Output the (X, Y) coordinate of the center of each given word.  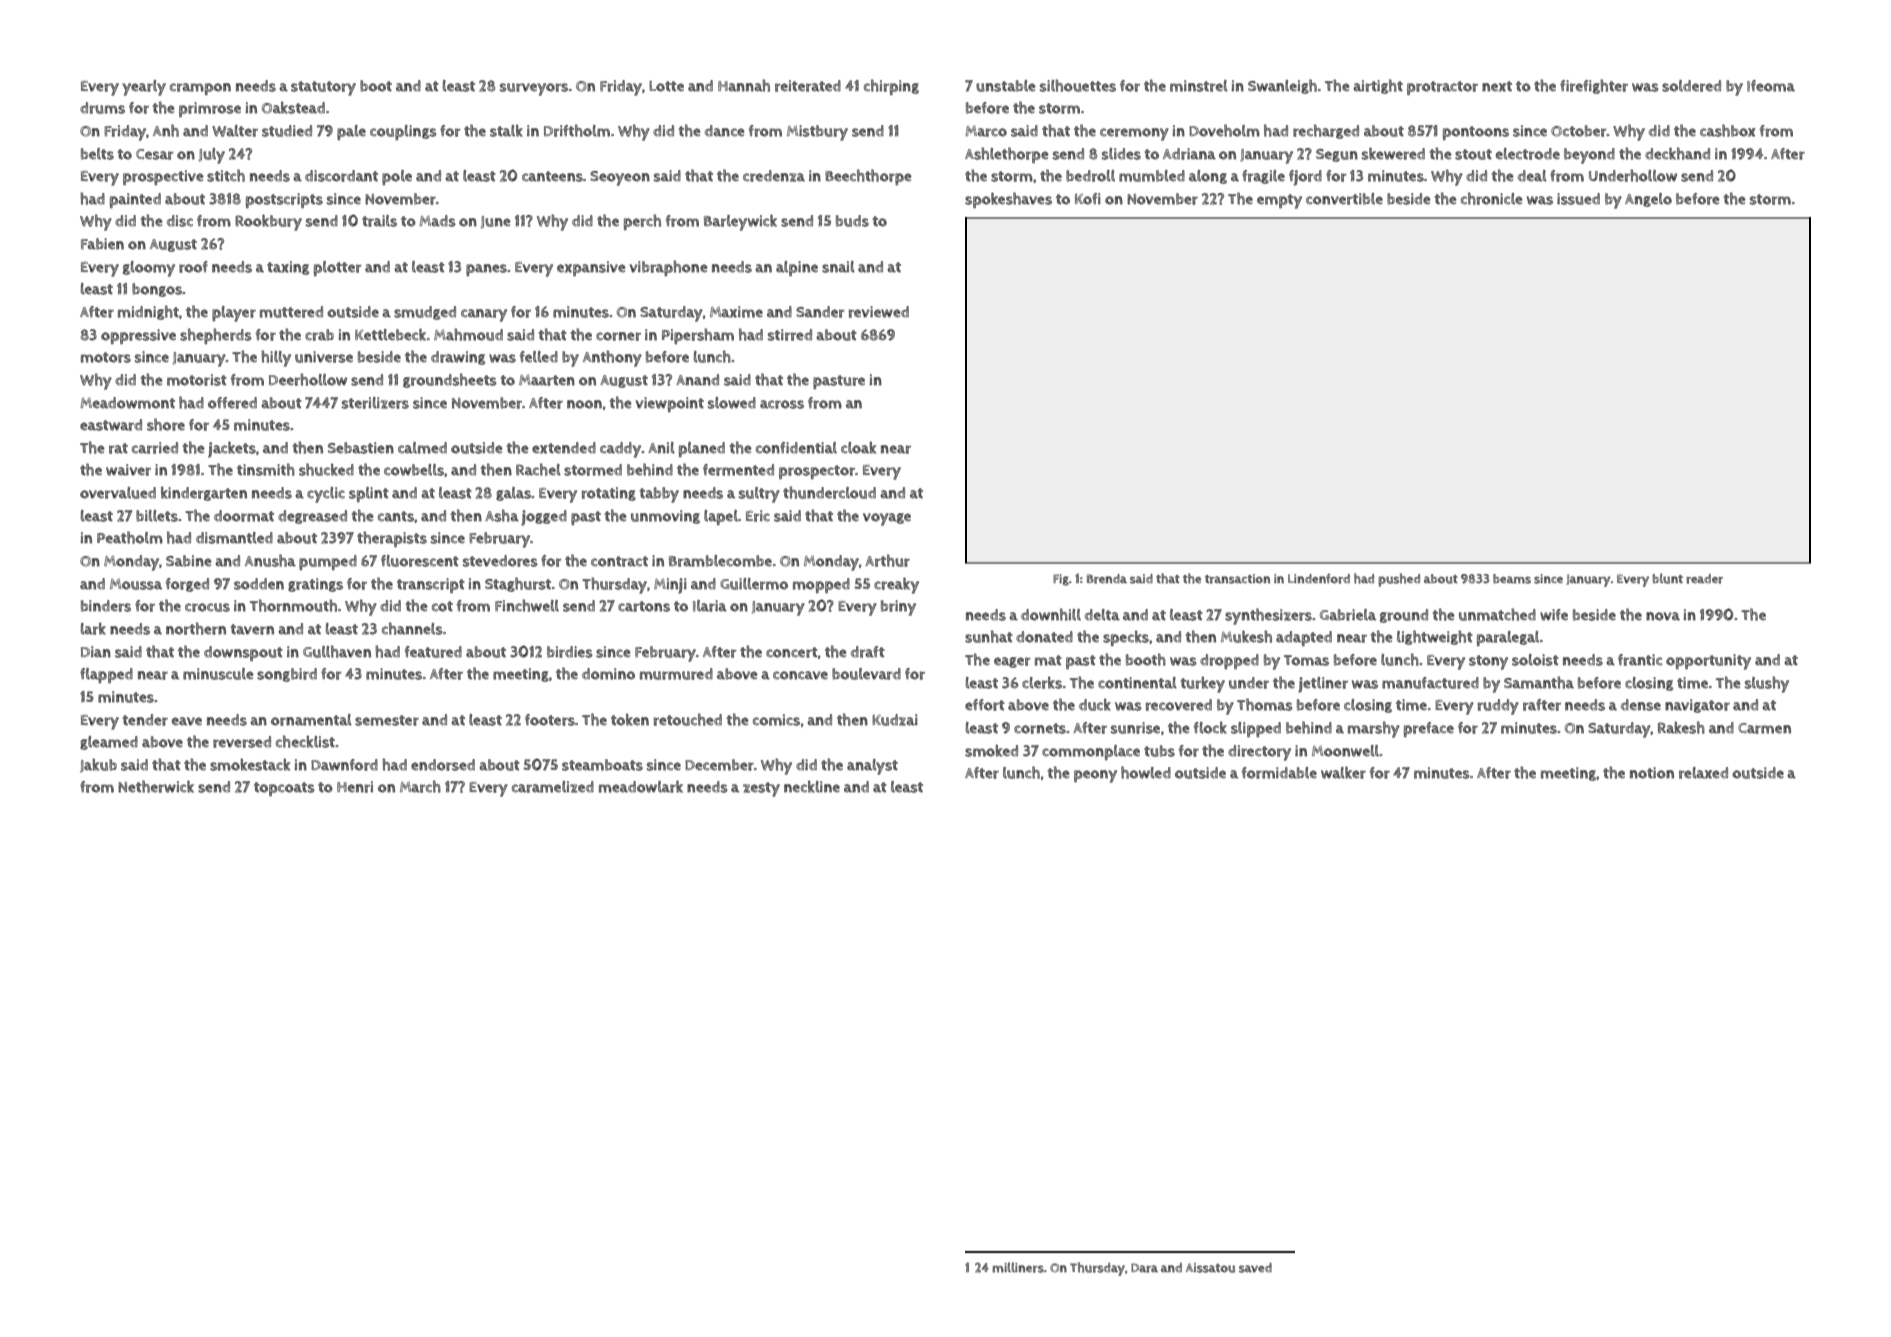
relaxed (1703, 773)
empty (1279, 201)
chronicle (1492, 198)
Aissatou (1210, 1268)
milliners (1018, 1267)
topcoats (284, 789)
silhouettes (1078, 85)
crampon (200, 89)
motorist (197, 380)
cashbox (1728, 130)
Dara (1144, 1268)
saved (1255, 1268)
